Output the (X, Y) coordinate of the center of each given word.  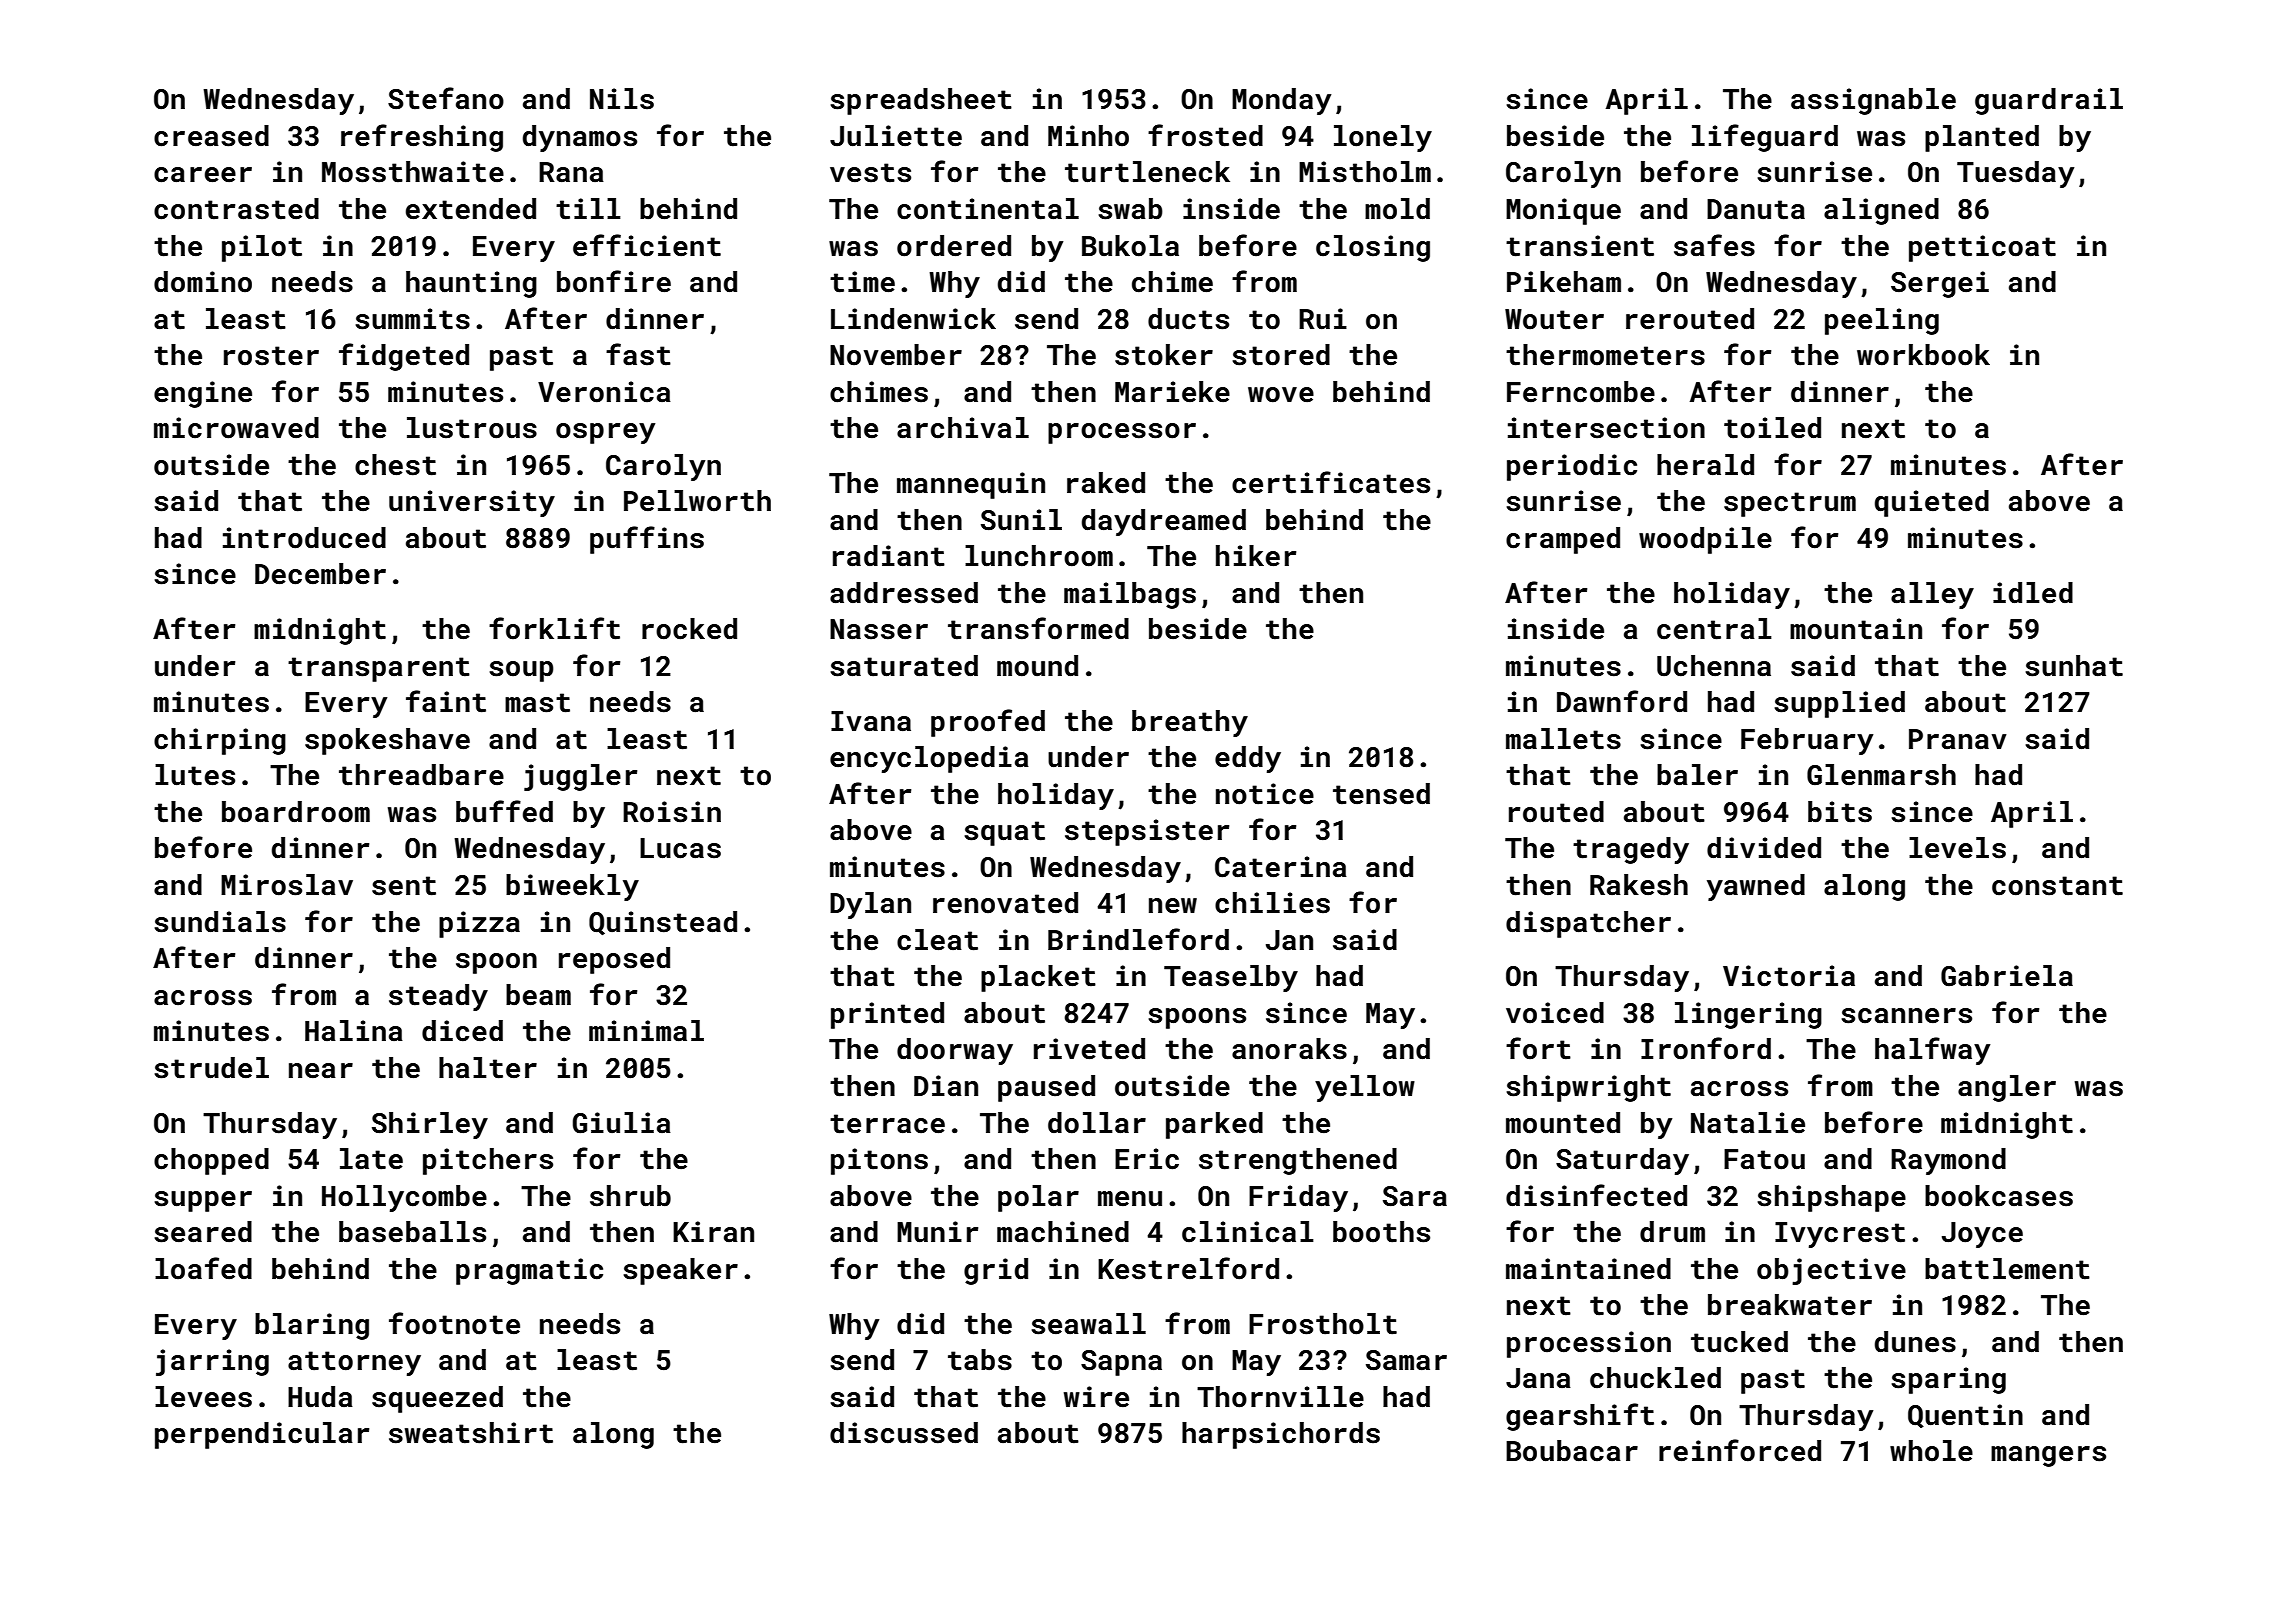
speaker (680, 1271)
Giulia (622, 1123)
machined (1063, 1232)
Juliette (896, 136)
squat (1004, 833)
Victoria (1789, 976)
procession (1589, 1344)
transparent (379, 669)
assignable (1873, 101)
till (588, 209)
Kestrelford (1188, 1268)
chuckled (1655, 1378)
